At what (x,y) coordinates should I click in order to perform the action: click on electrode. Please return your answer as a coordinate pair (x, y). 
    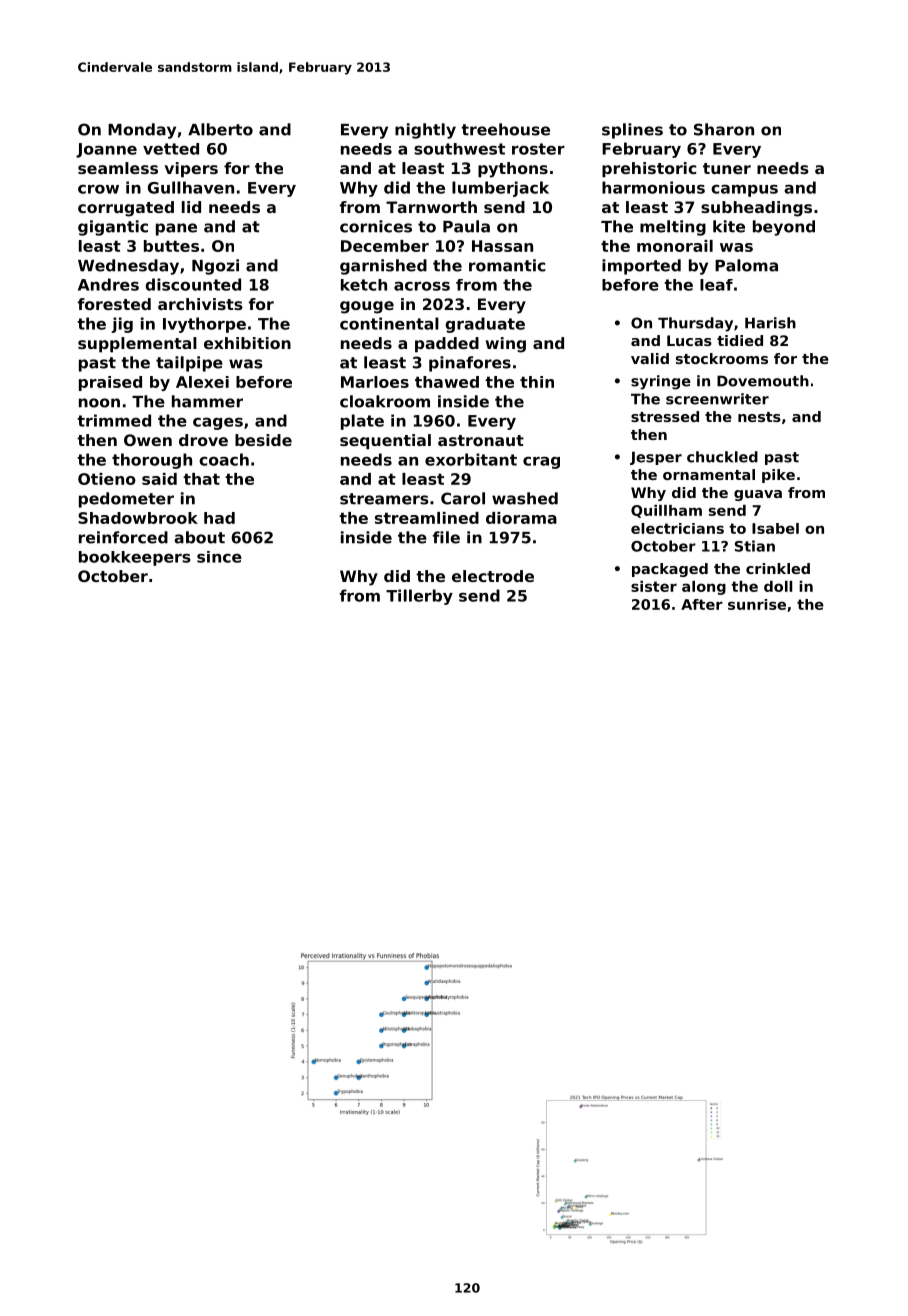
    Looking at the image, I should click on (493, 576).
